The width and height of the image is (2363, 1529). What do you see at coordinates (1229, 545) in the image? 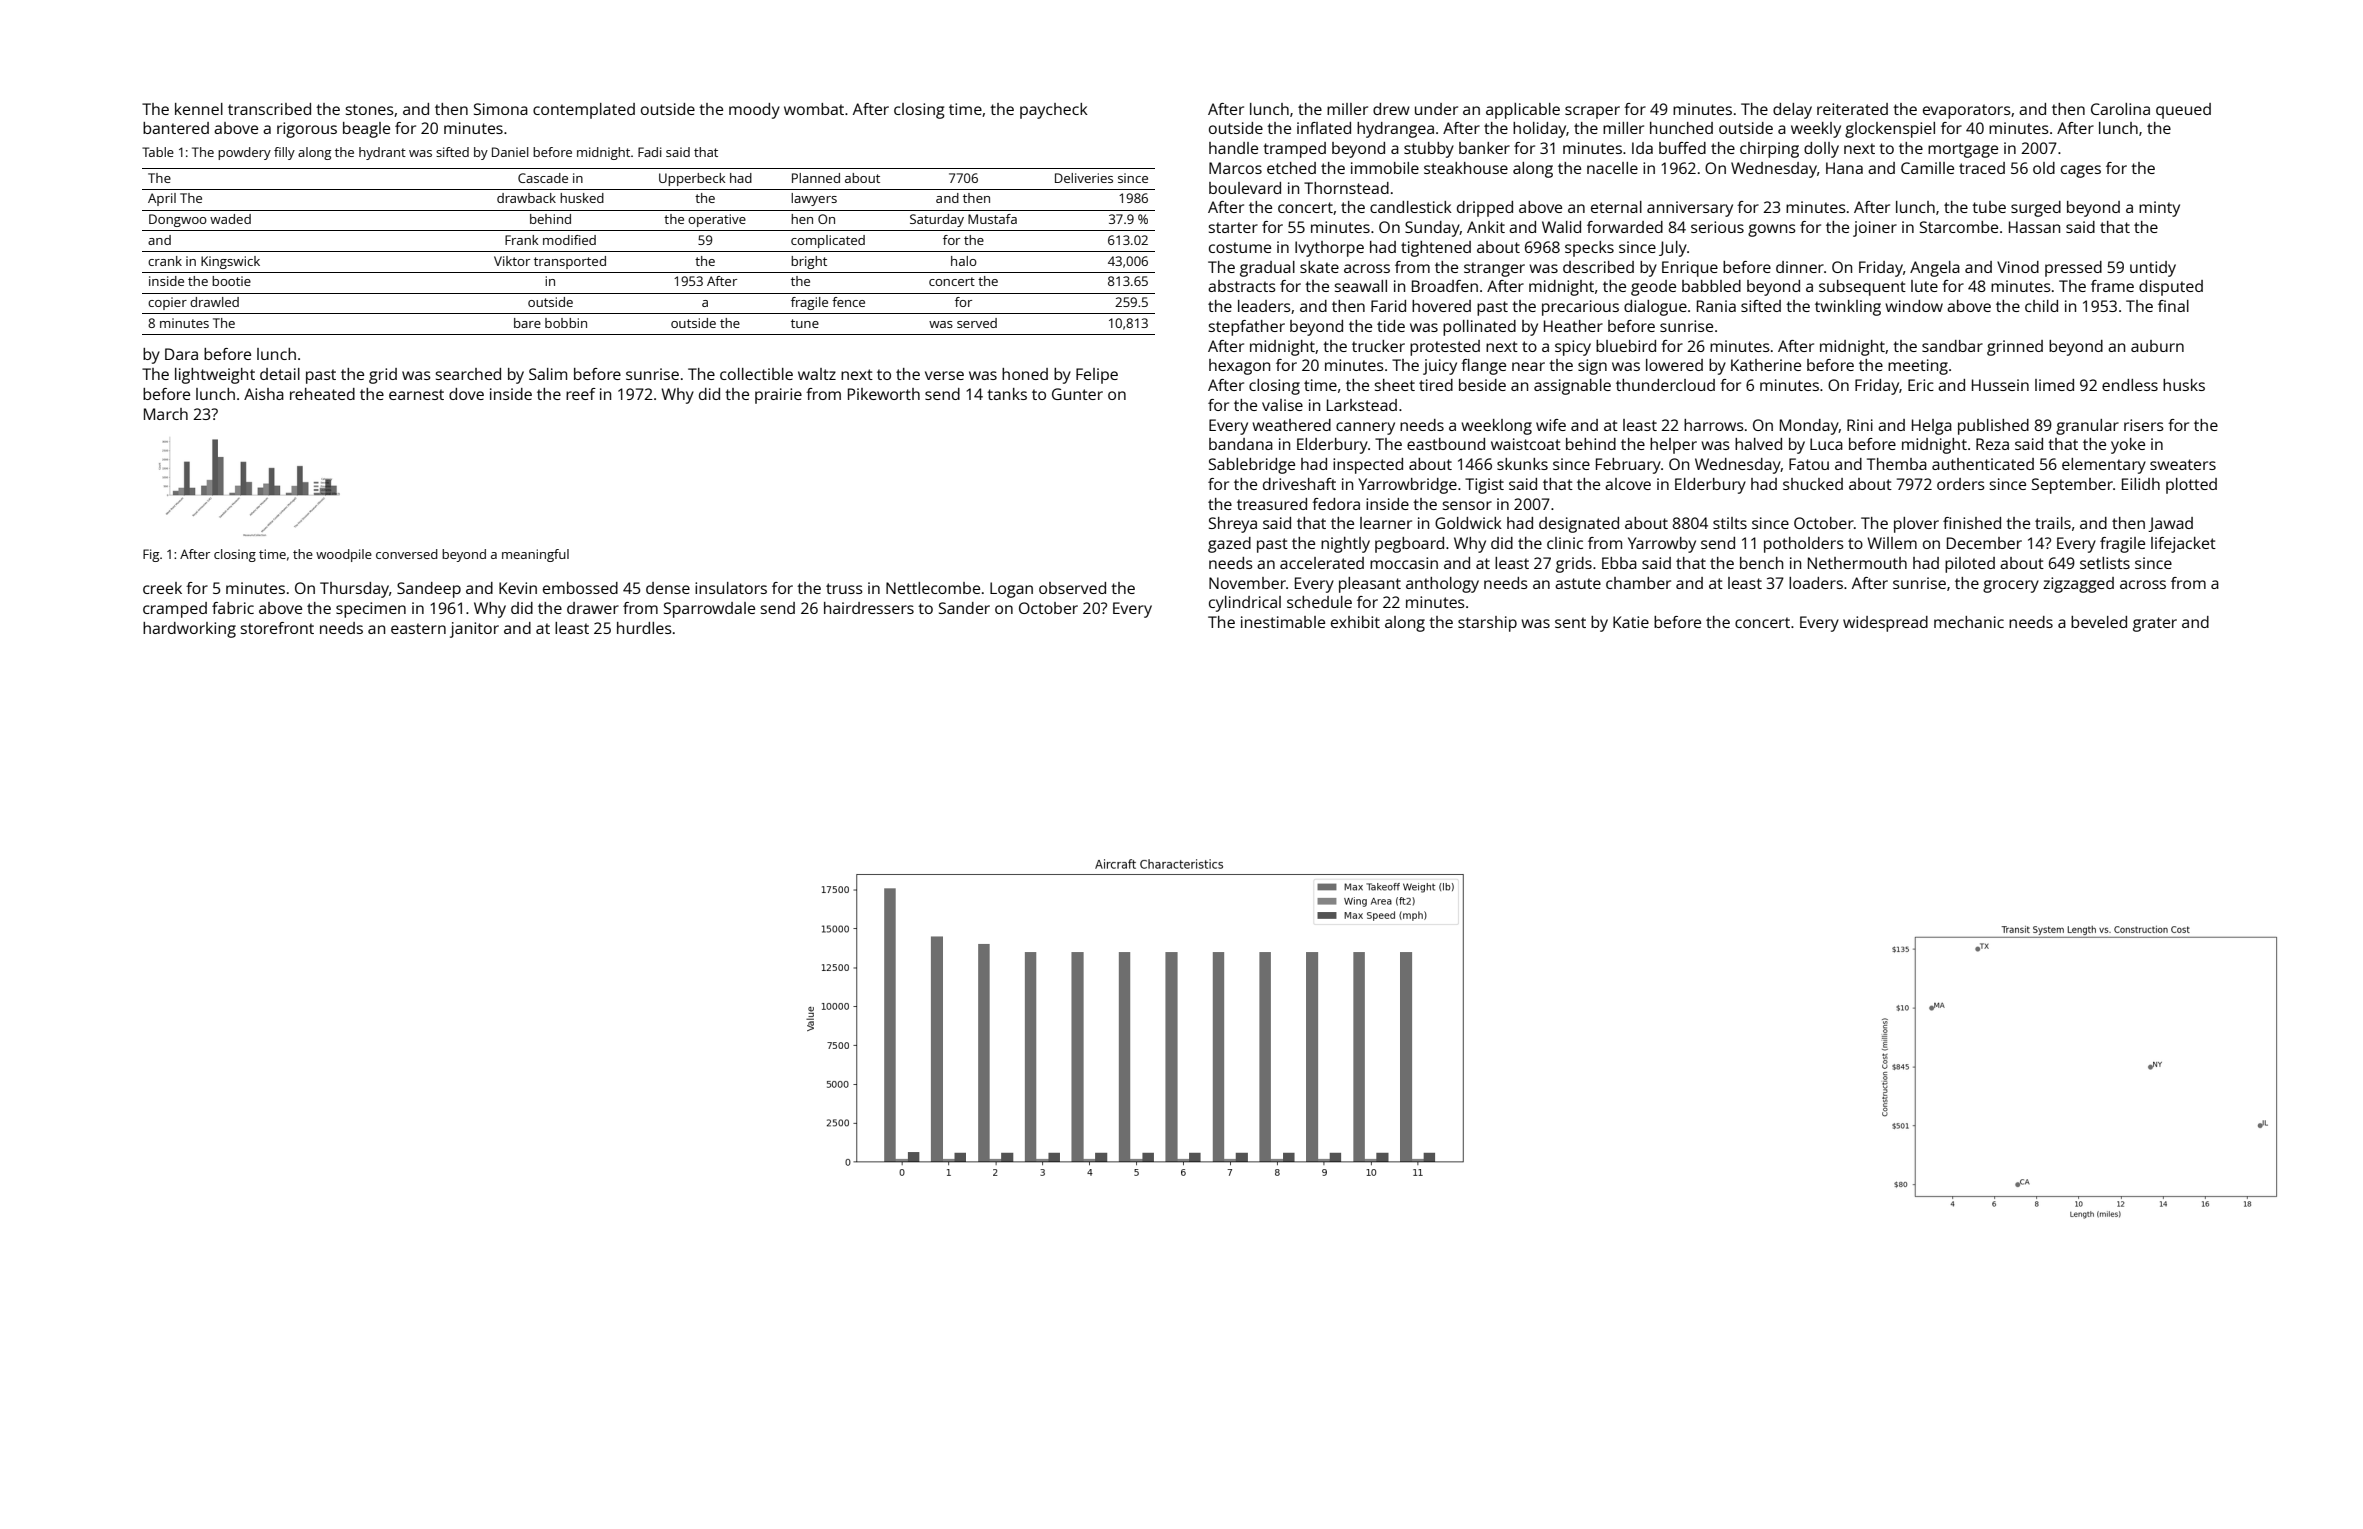
I see `gazed` at bounding box center [1229, 545].
